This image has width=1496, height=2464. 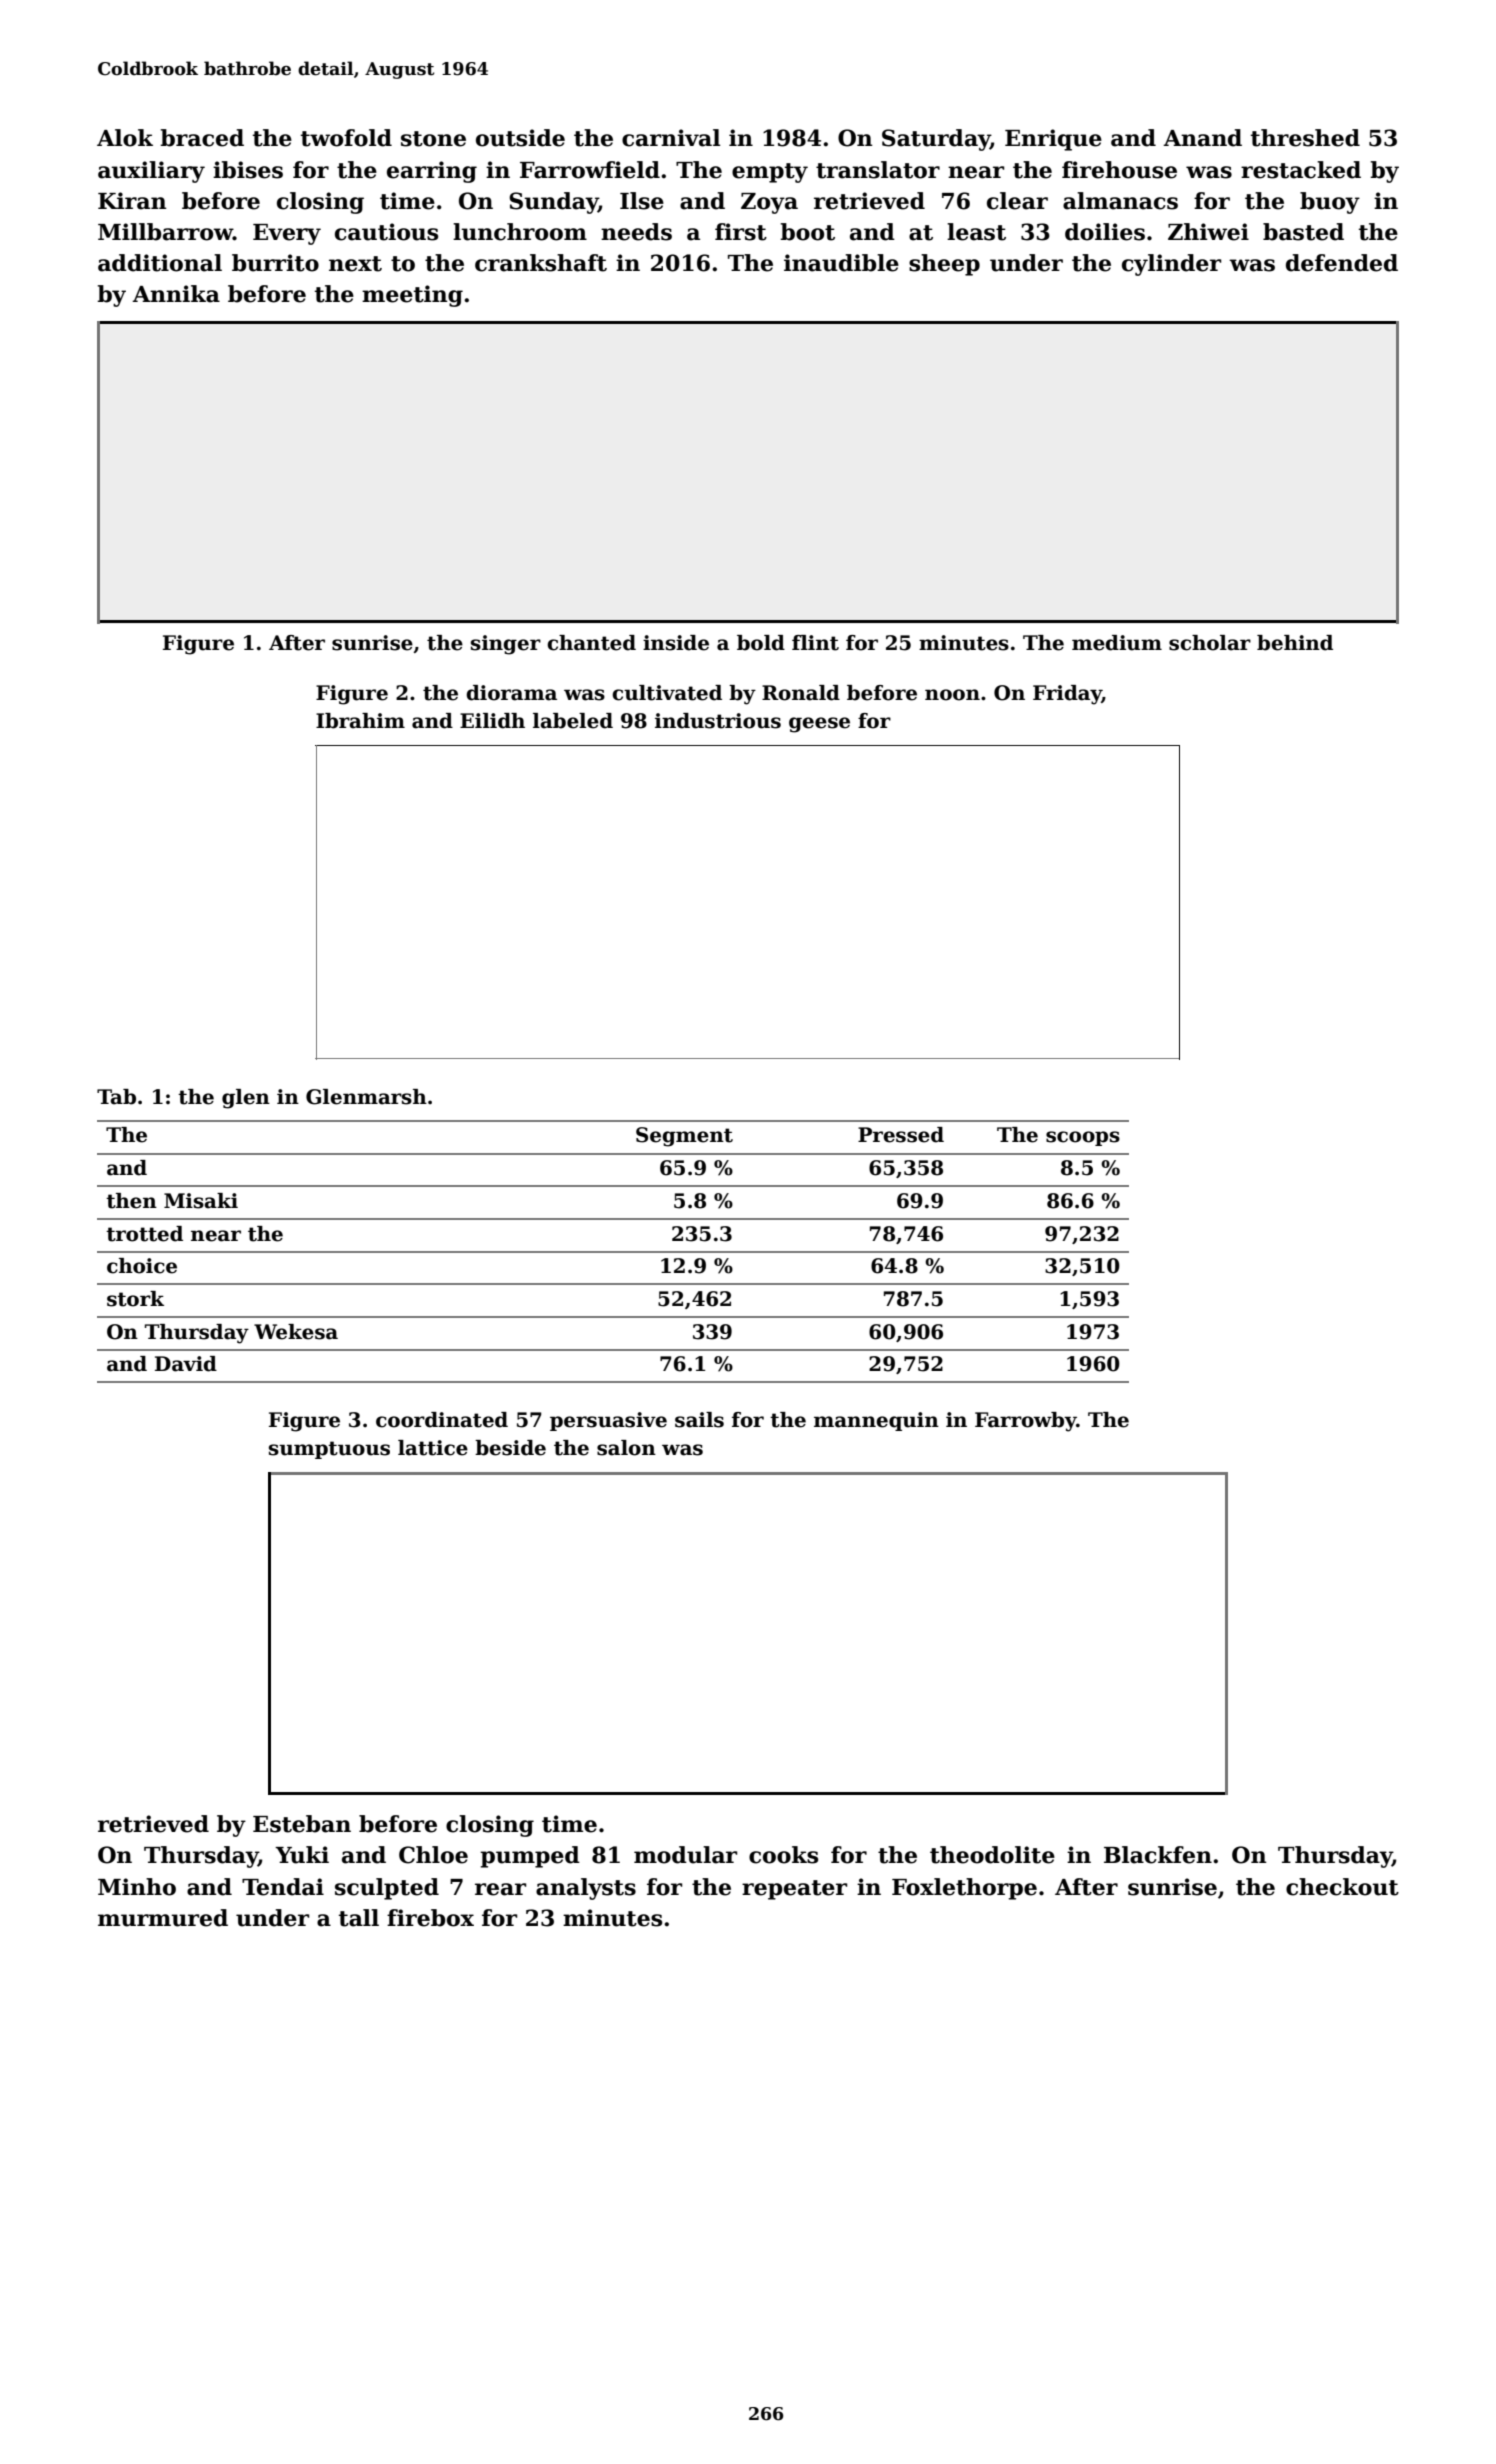 I want to click on Foxlethorpe, so click(x=964, y=1889).
